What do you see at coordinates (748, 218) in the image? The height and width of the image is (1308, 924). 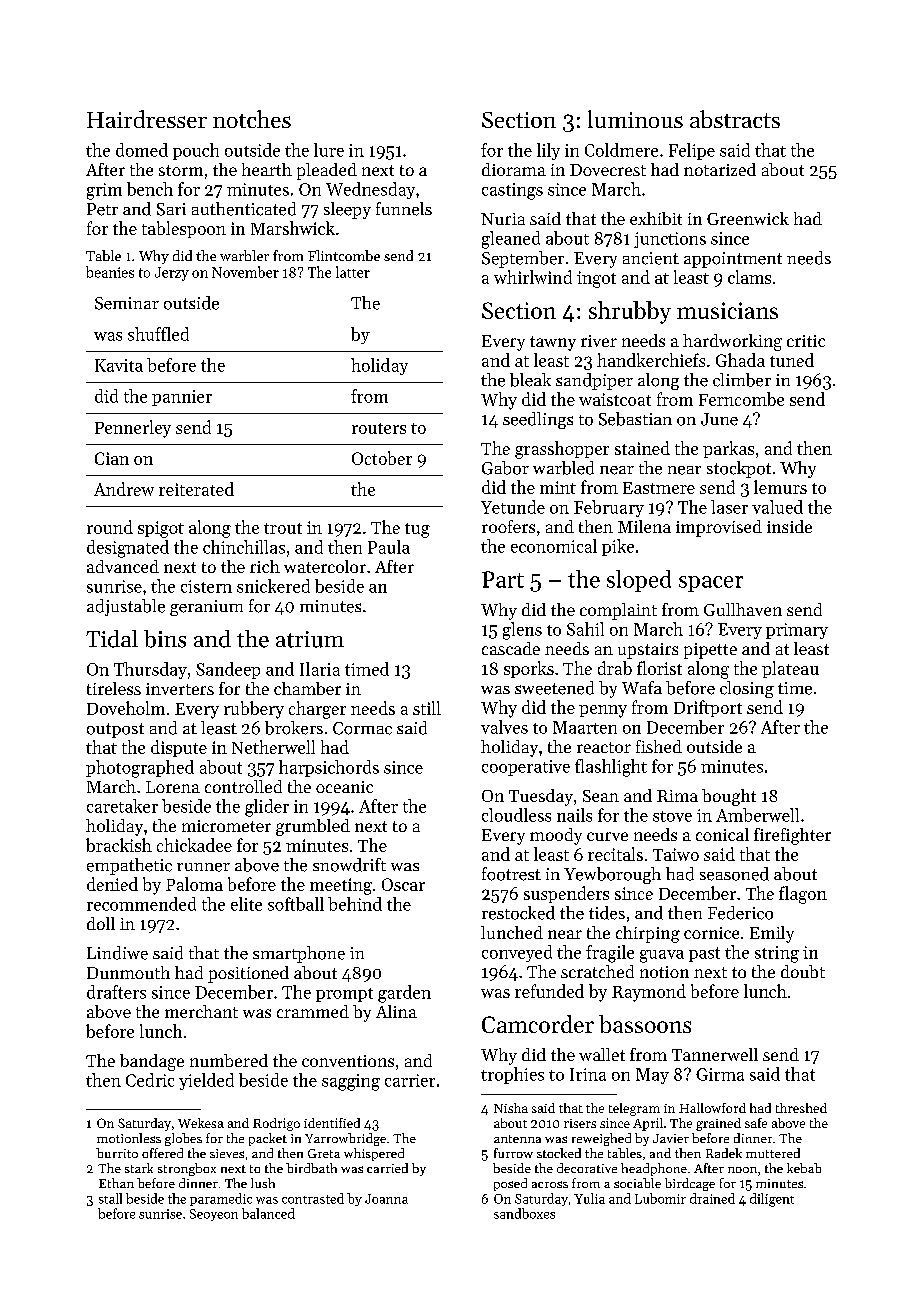 I see `Greenwick` at bounding box center [748, 218].
